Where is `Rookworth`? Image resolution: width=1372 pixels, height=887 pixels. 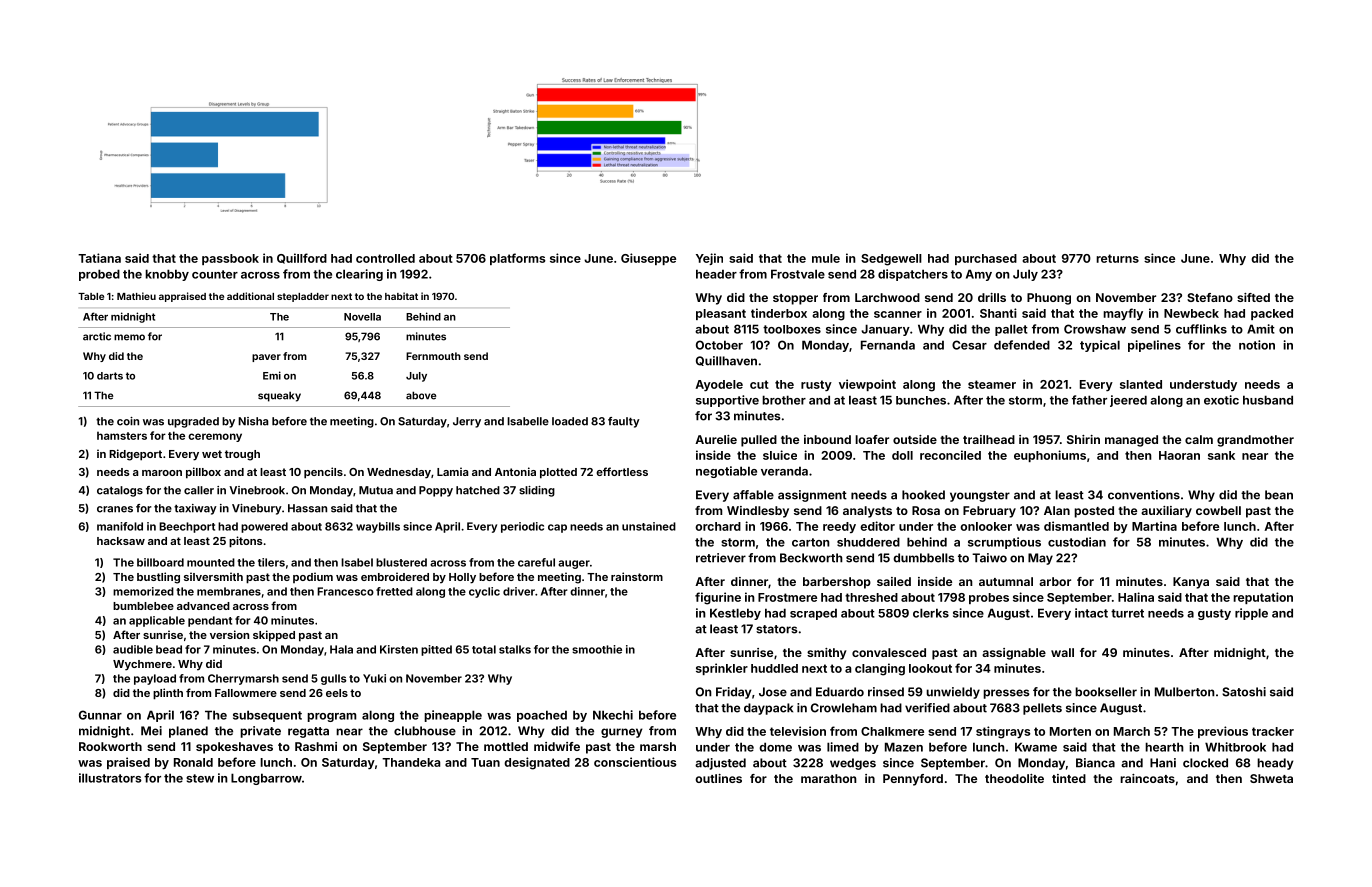 Rookworth is located at coordinates (110, 746).
